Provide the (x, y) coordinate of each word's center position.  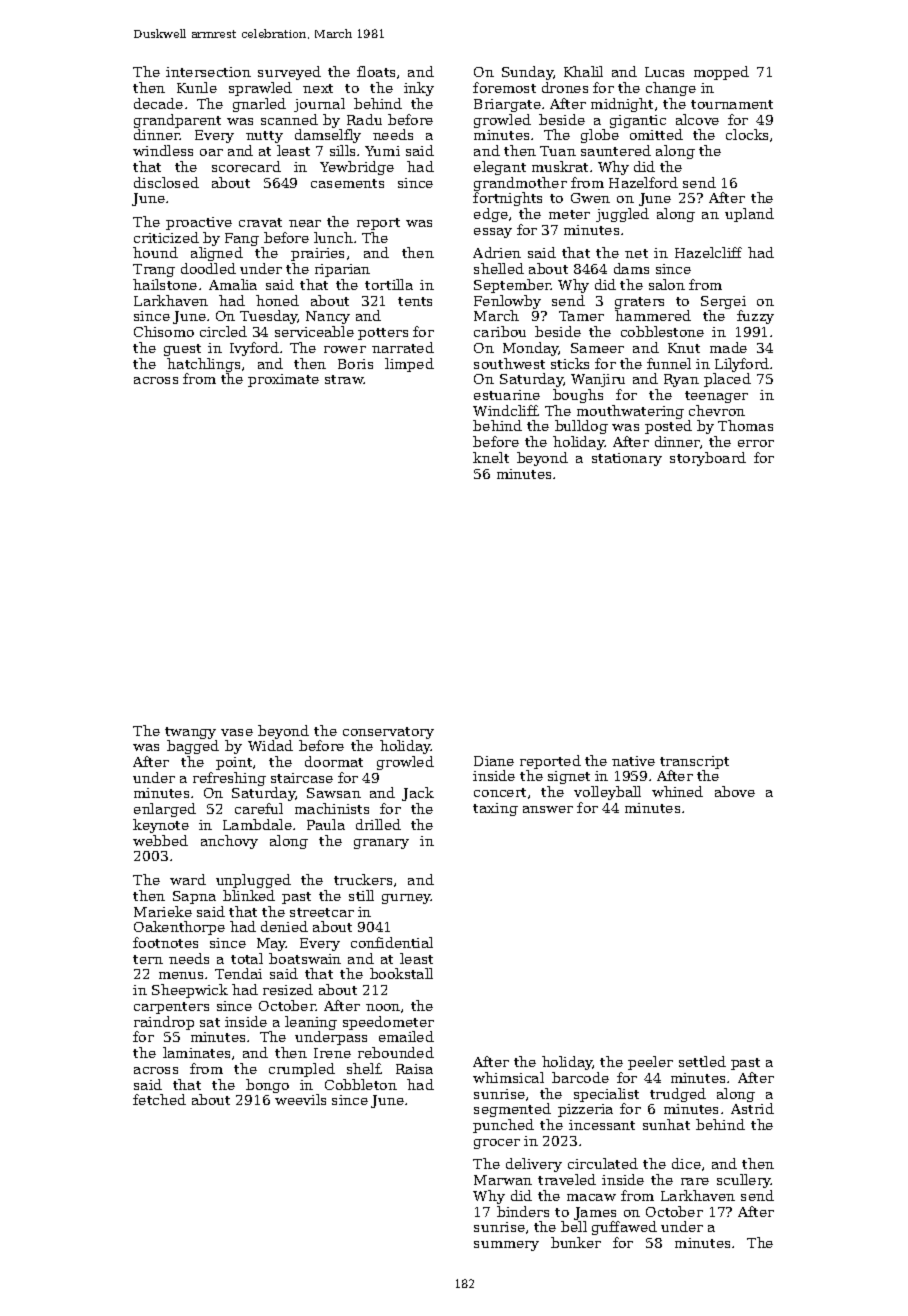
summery (506, 1246)
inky (419, 89)
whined (677, 791)
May (272, 944)
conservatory (388, 733)
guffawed (624, 1228)
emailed (406, 1036)
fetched (159, 1099)
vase (237, 732)
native (633, 761)
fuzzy (755, 317)
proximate (283, 380)
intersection (208, 72)
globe (600, 136)
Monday (531, 349)
